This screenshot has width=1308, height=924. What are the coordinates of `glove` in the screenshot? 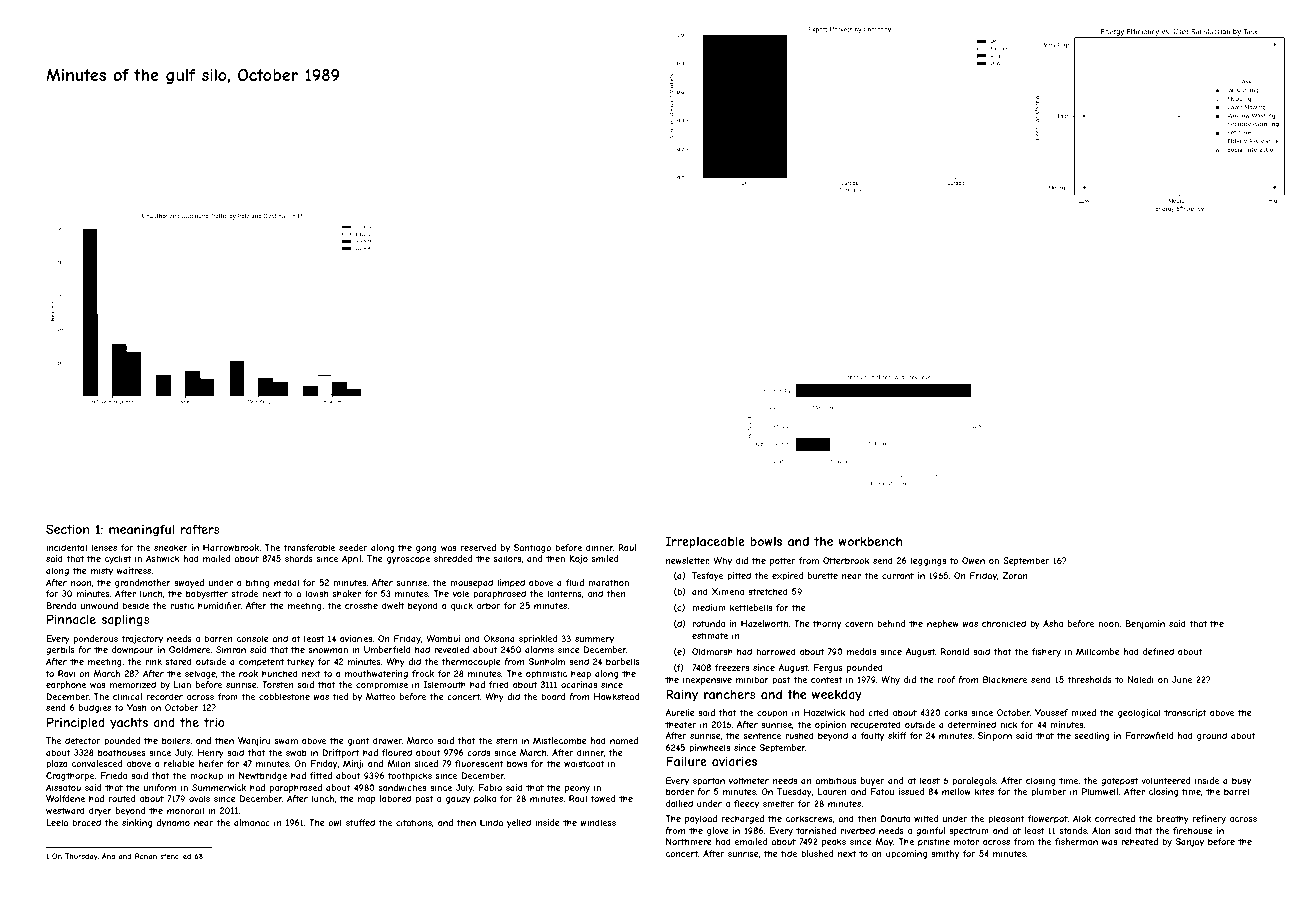 It's located at (718, 831).
